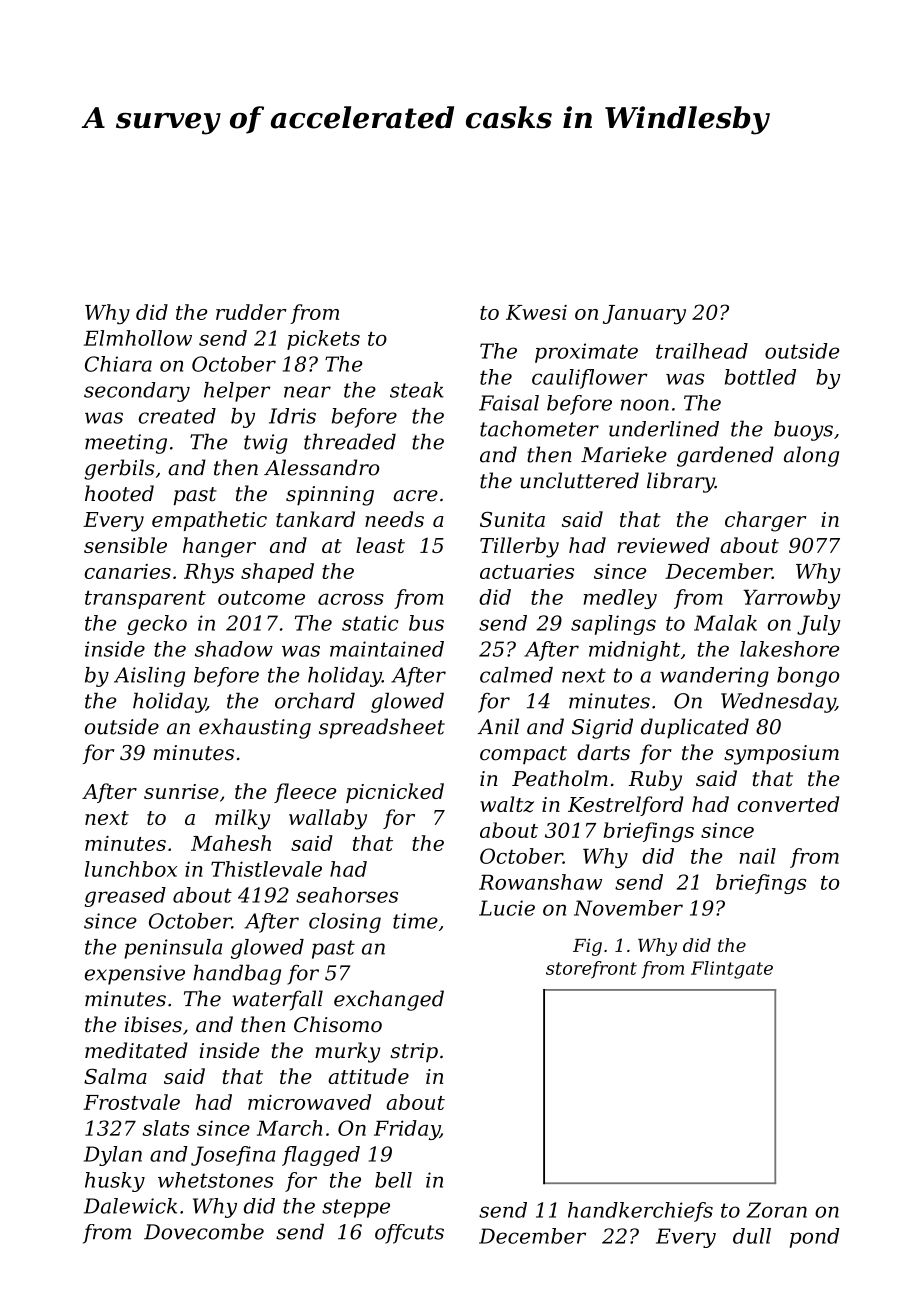 The image size is (924, 1314). I want to click on exchanged, so click(389, 1000).
